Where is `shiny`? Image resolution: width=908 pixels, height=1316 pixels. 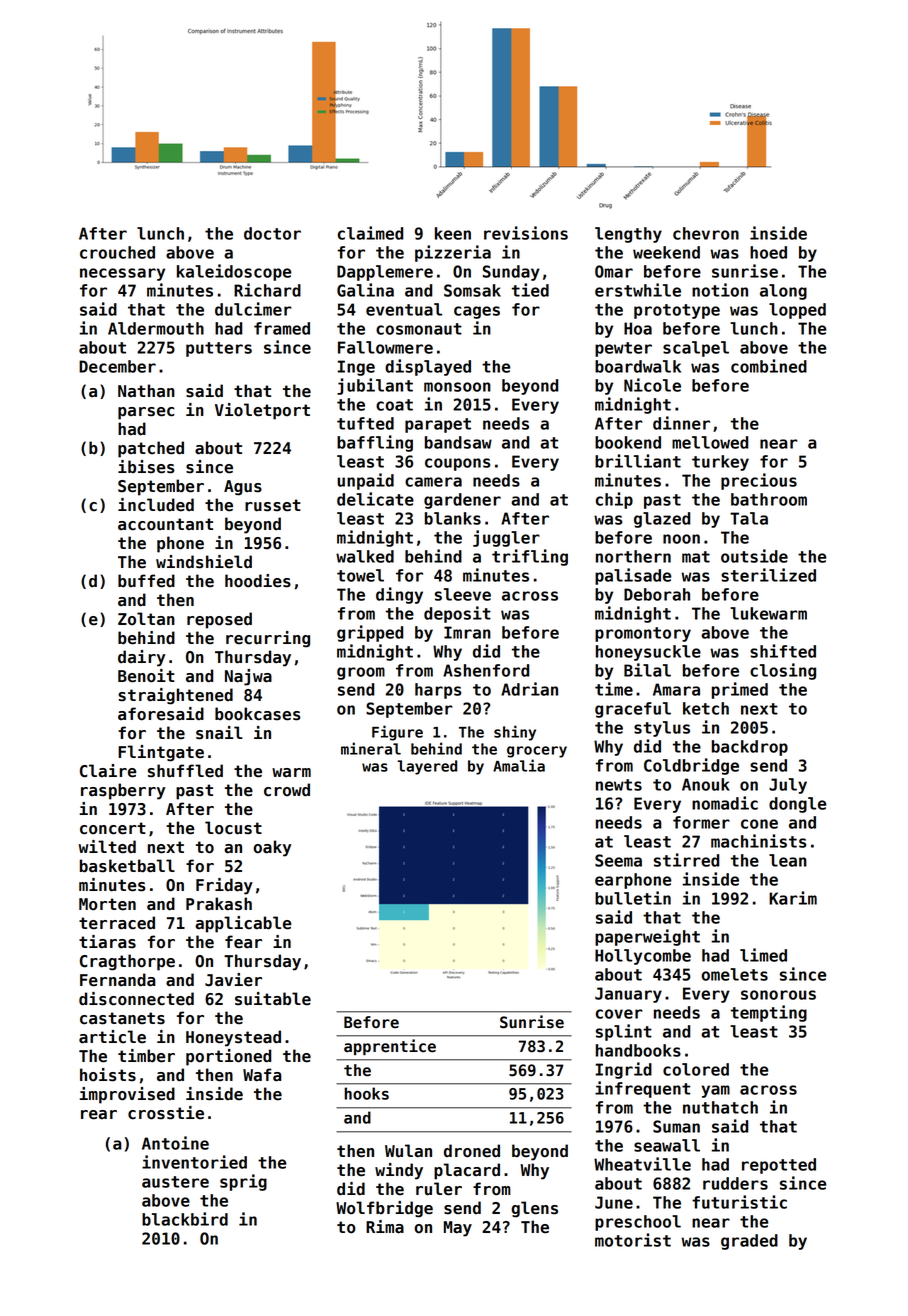 shiny is located at coordinates (515, 733).
